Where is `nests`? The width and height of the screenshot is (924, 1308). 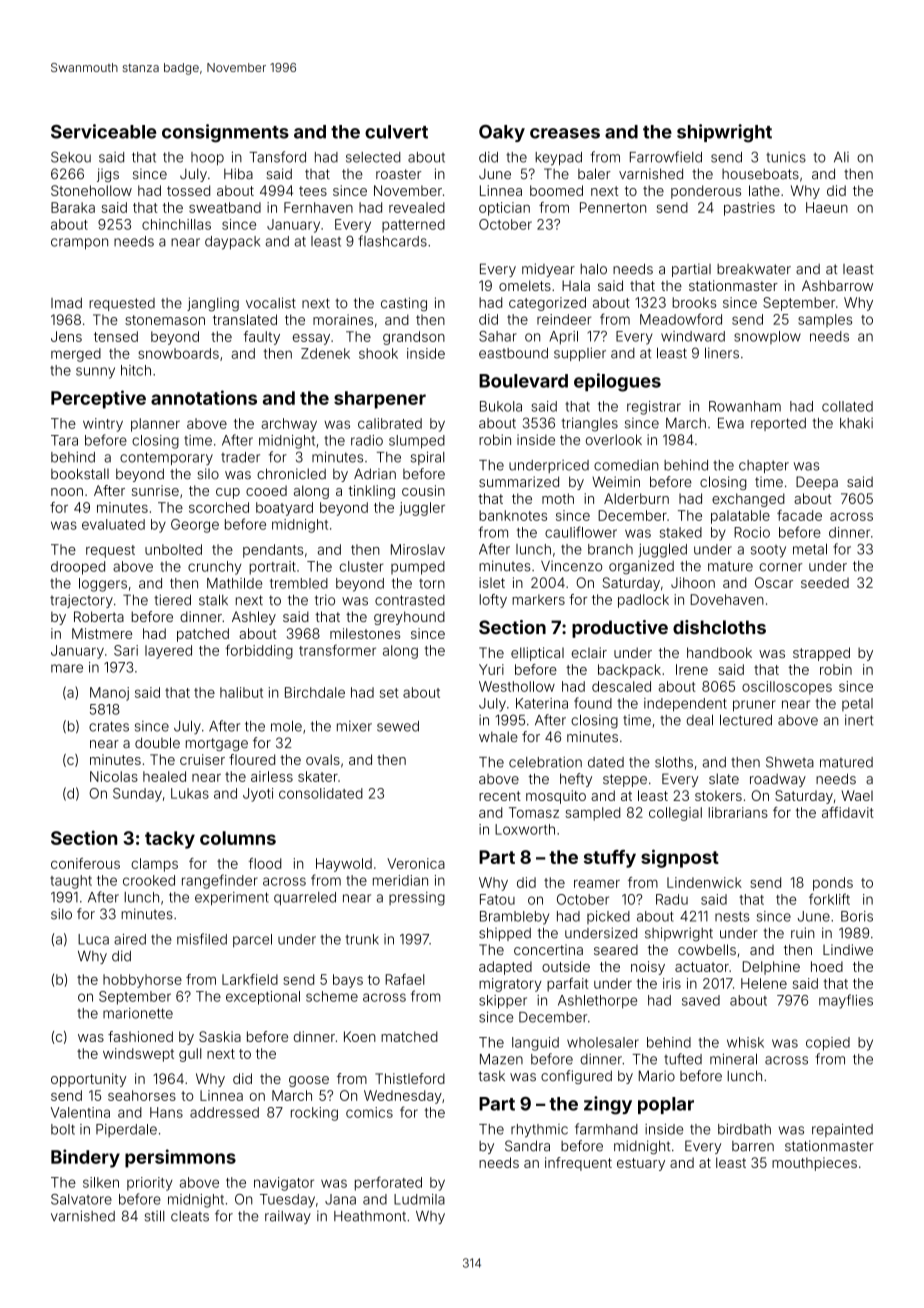 nests is located at coordinates (732, 916).
